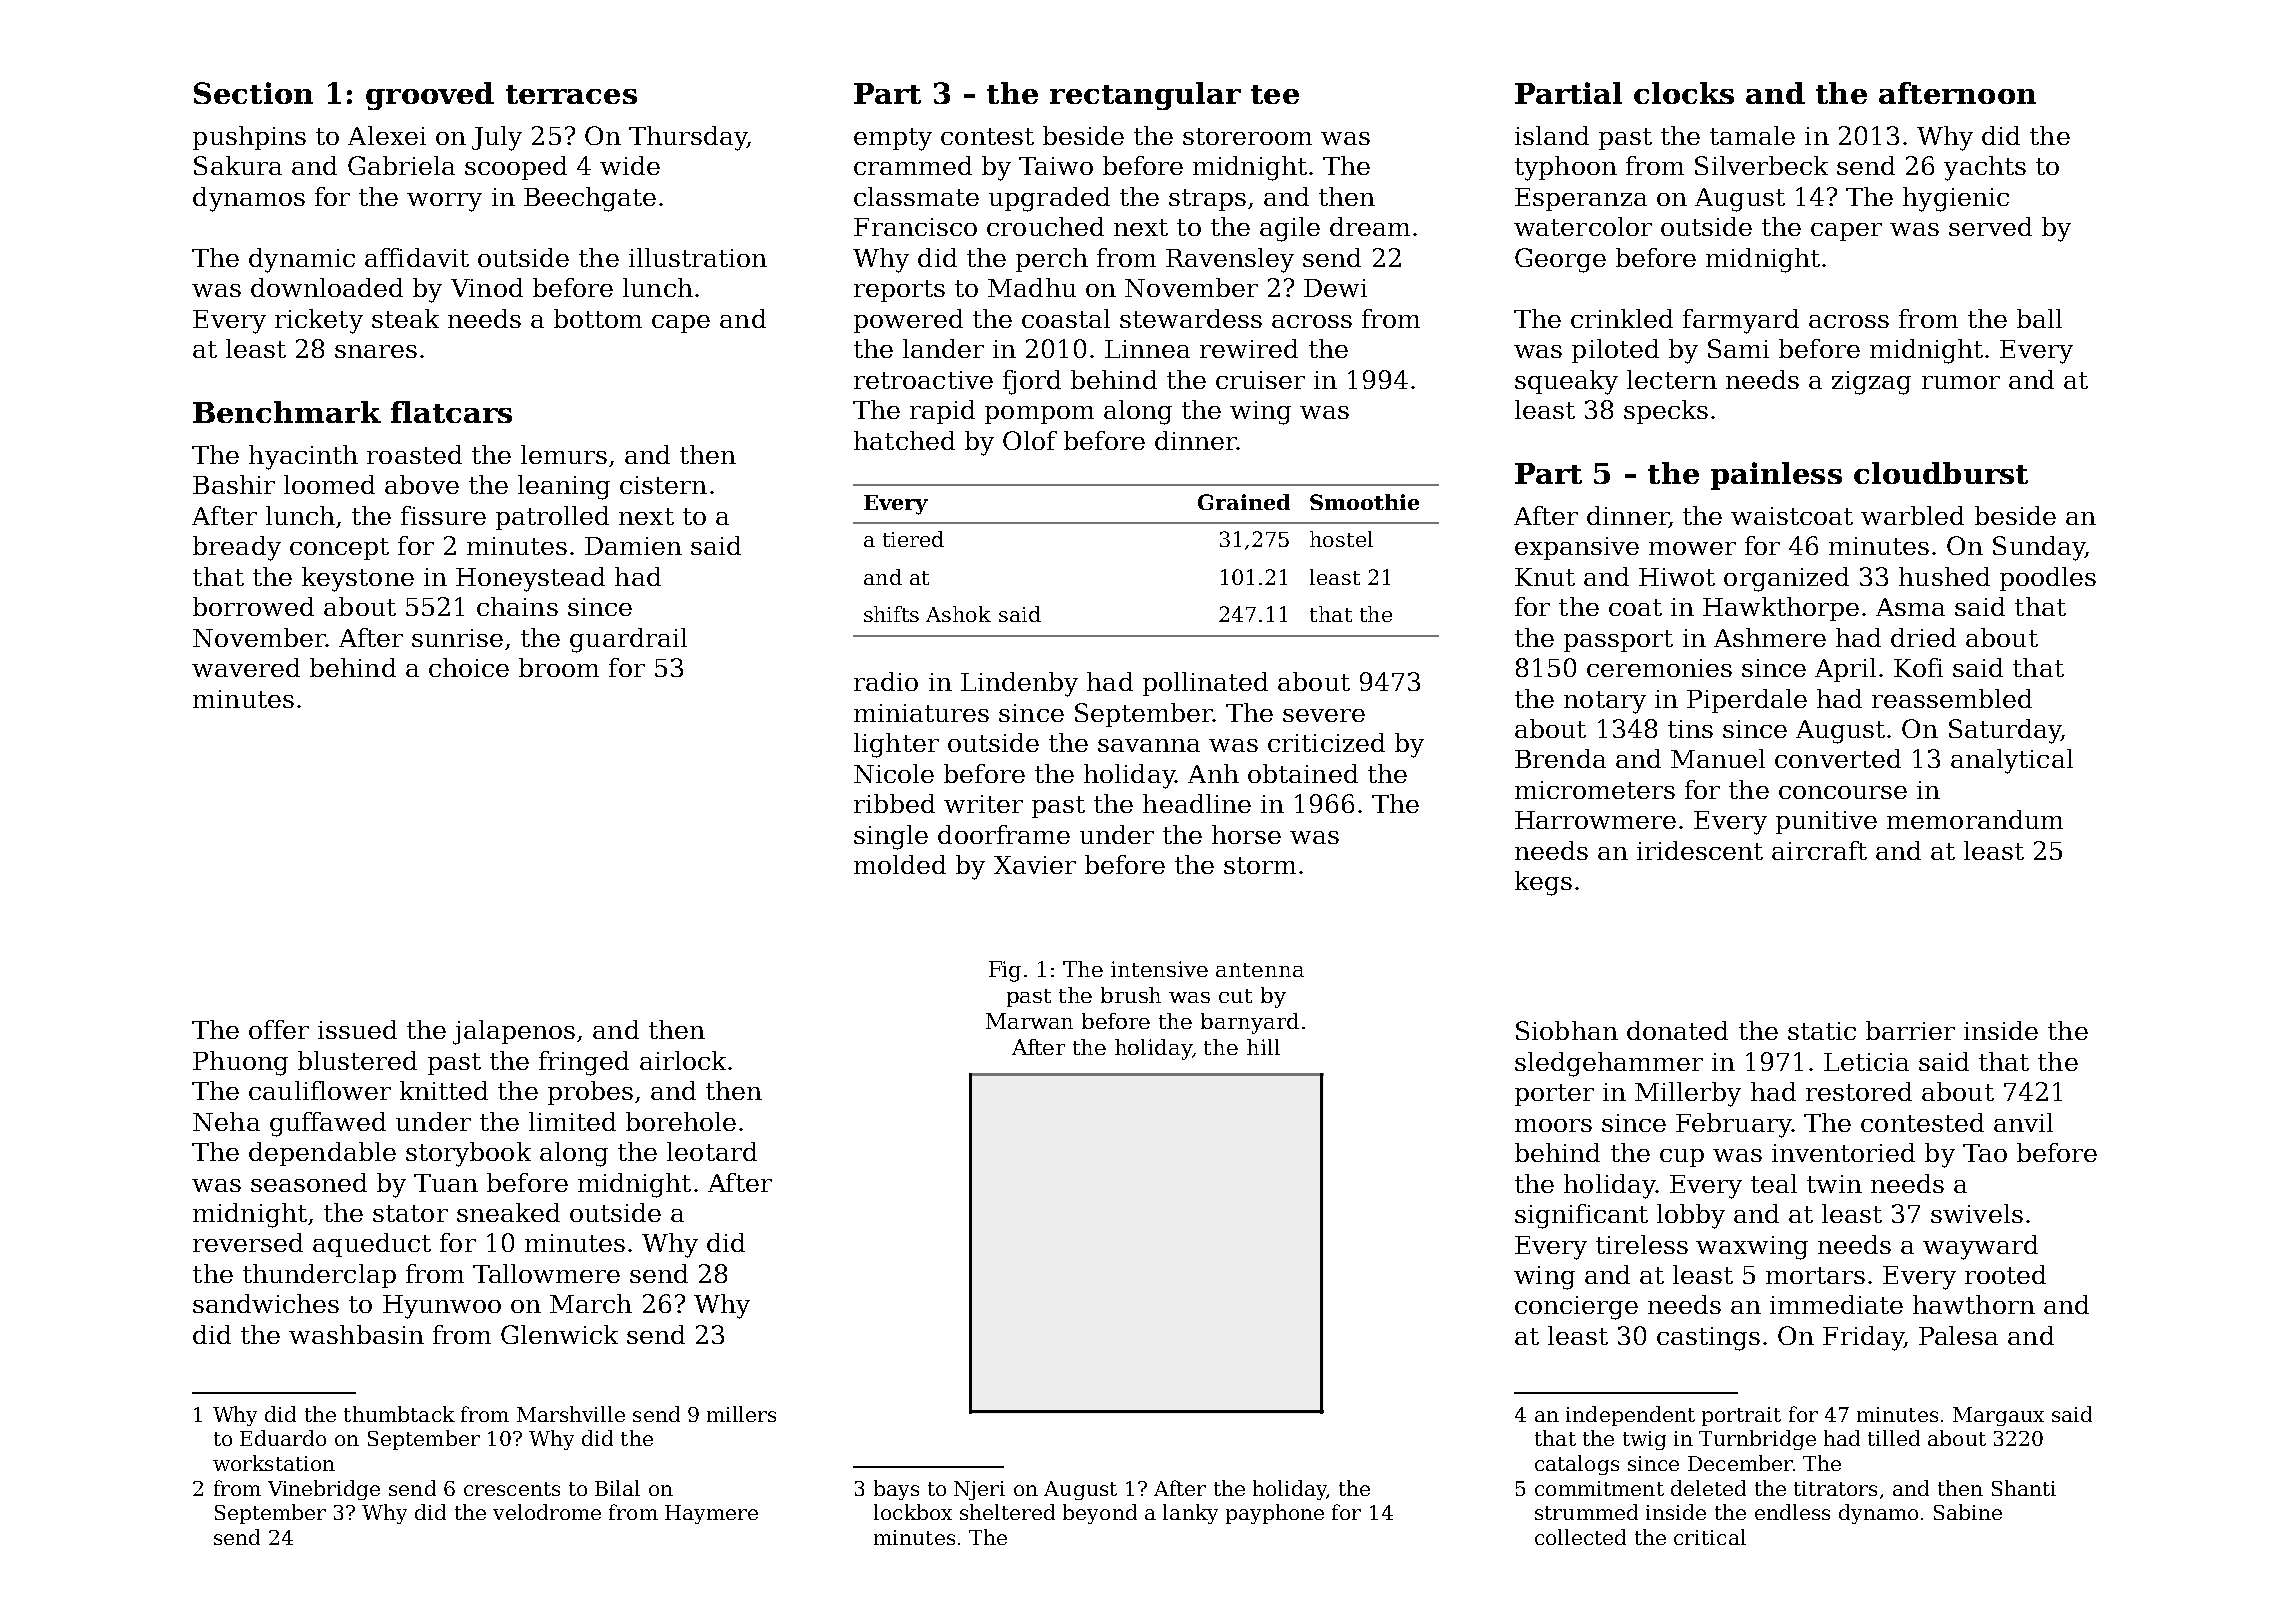 This screenshot has height=1620, width=2292. I want to click on grooved, so click(430, 96).
